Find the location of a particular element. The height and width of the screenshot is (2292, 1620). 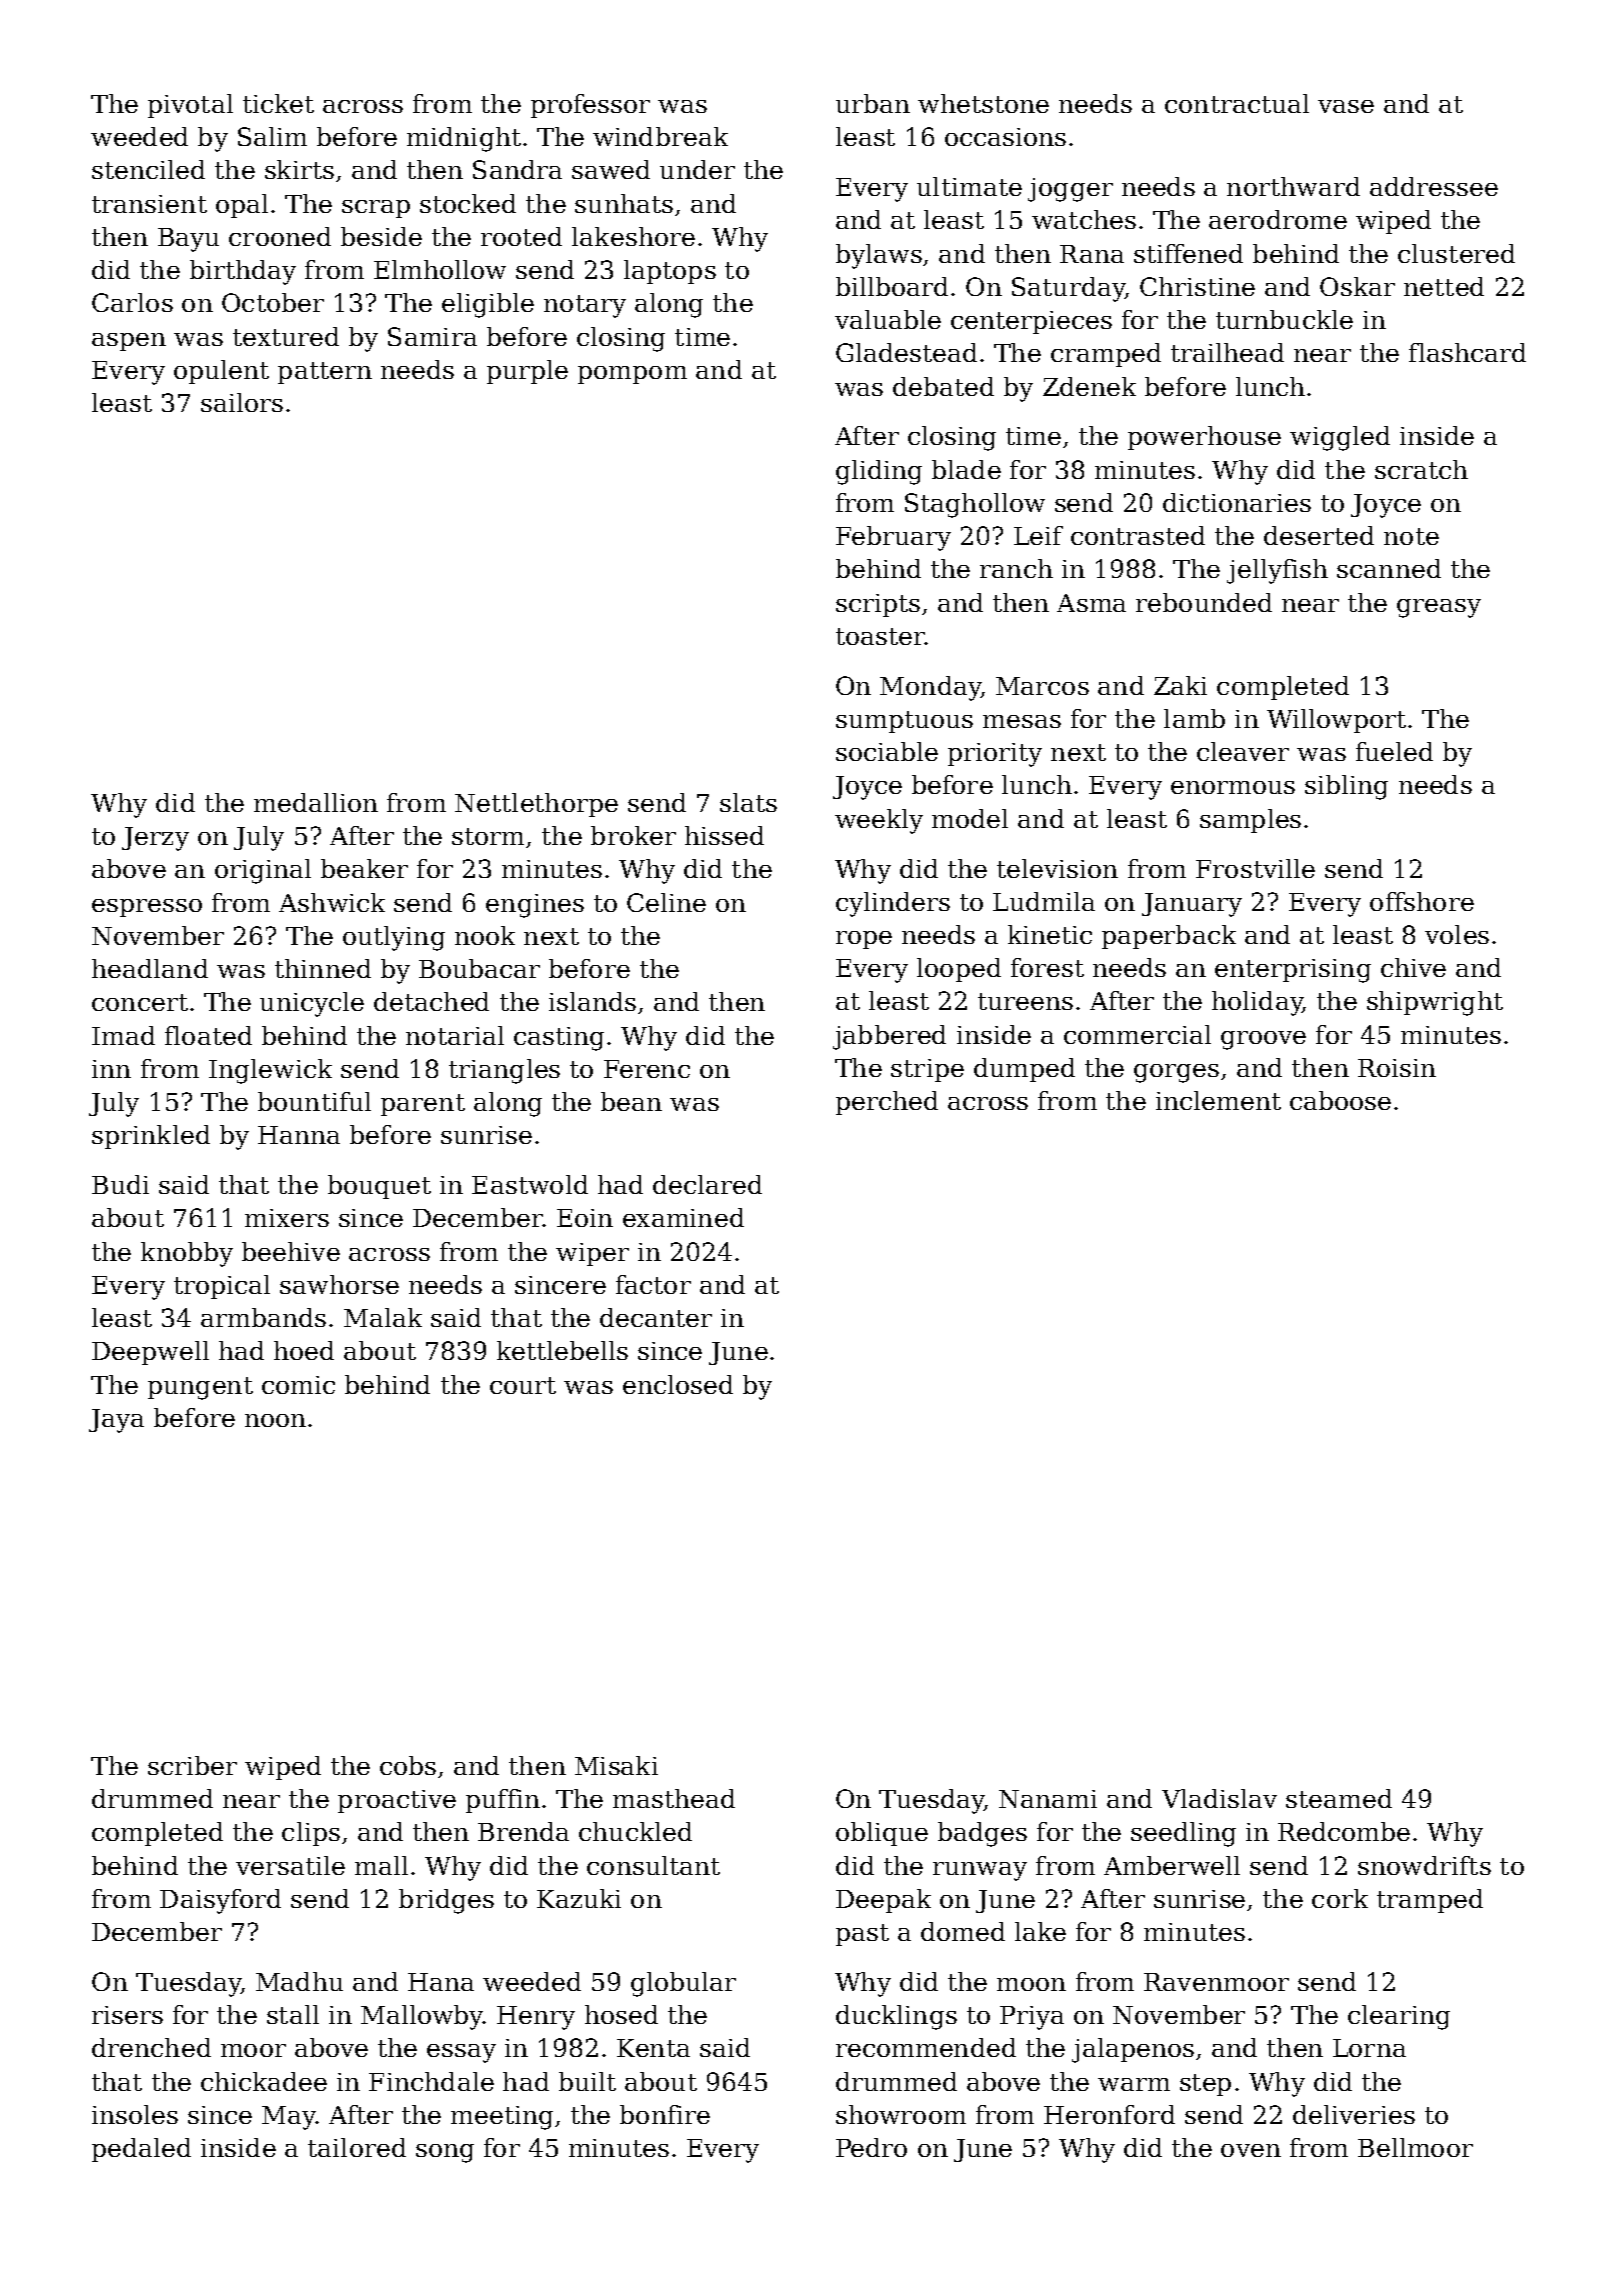

shipwright is located at coordinates (1435, 1003).
